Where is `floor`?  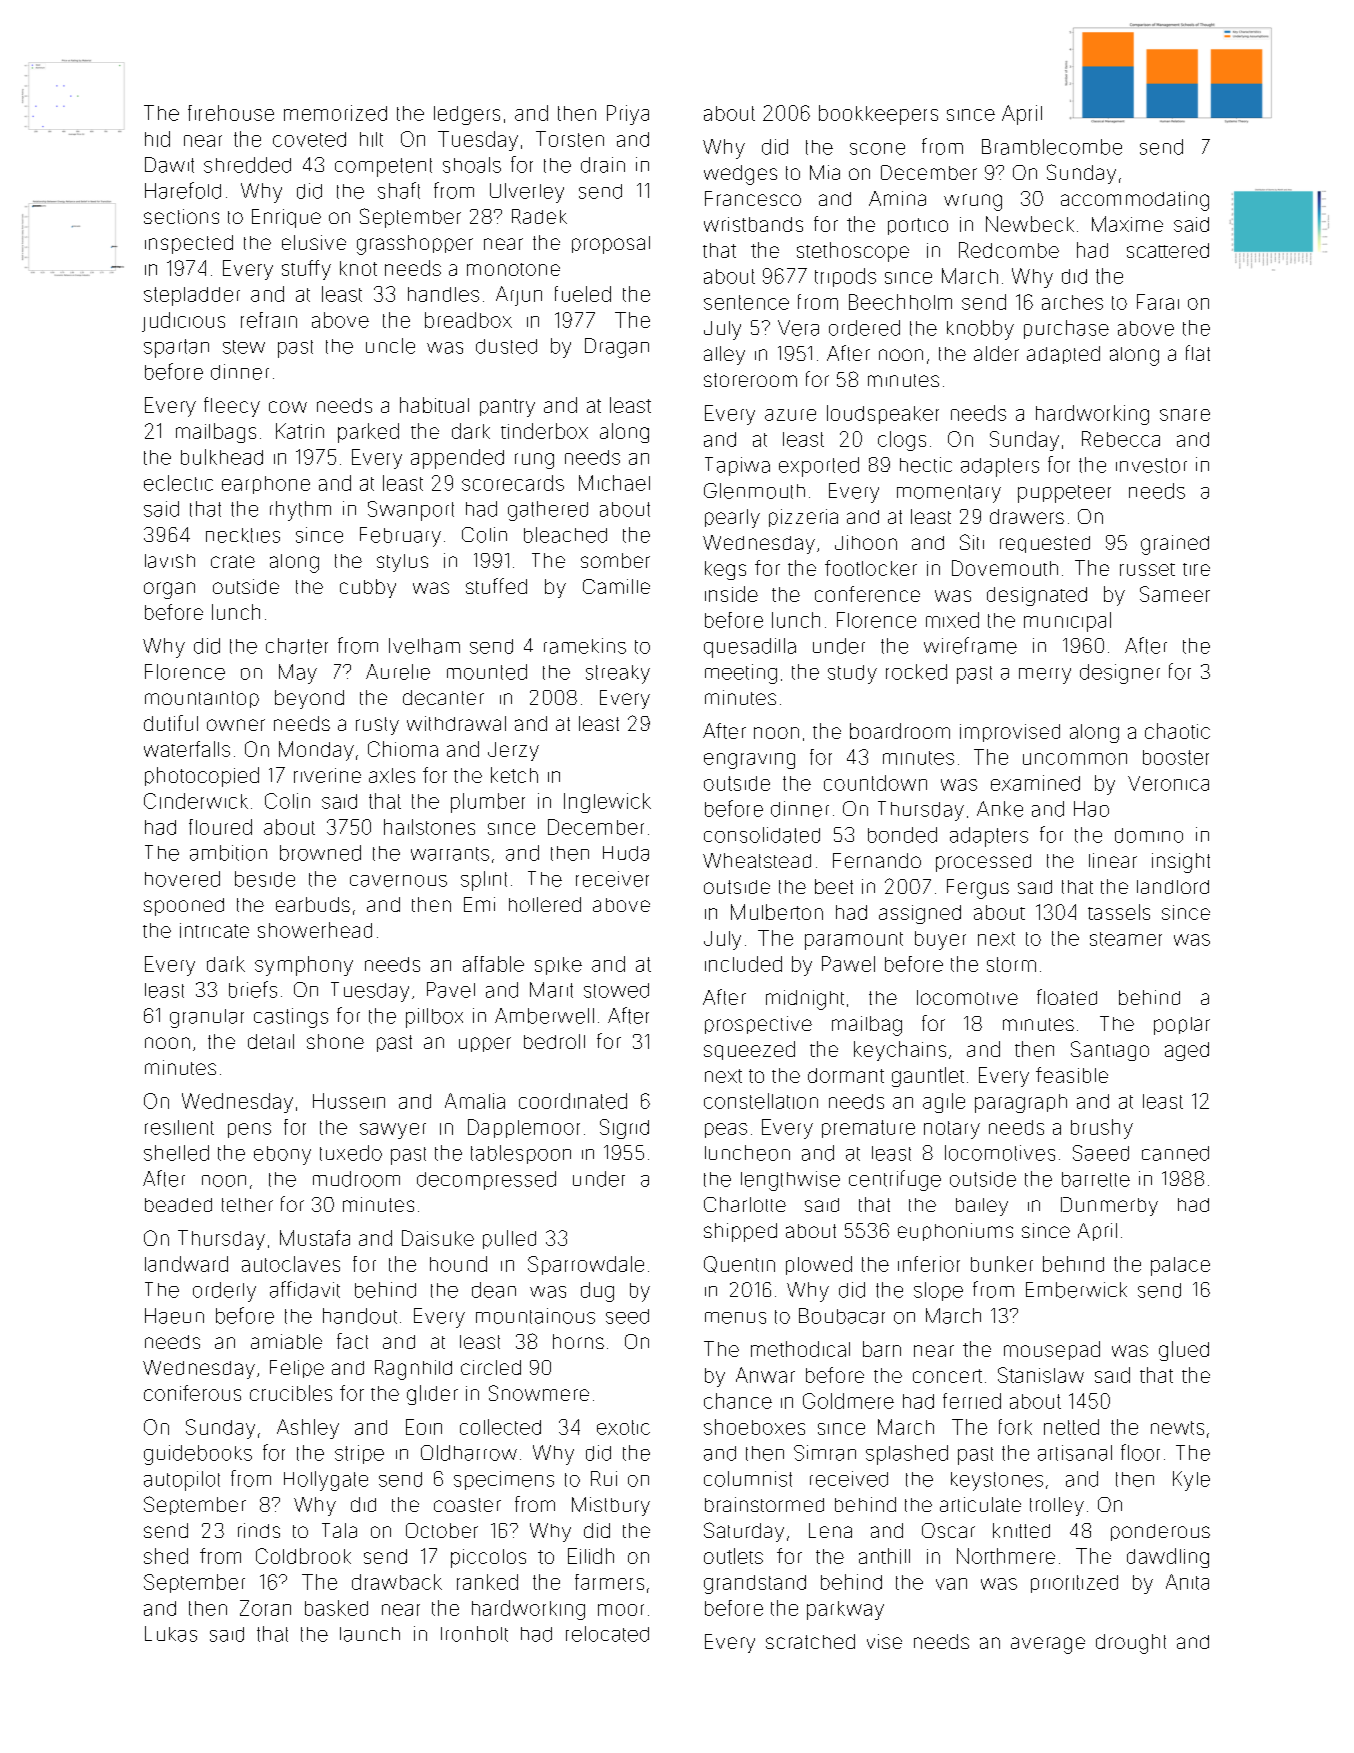
floor is located at coordinates (1140, 1452).
